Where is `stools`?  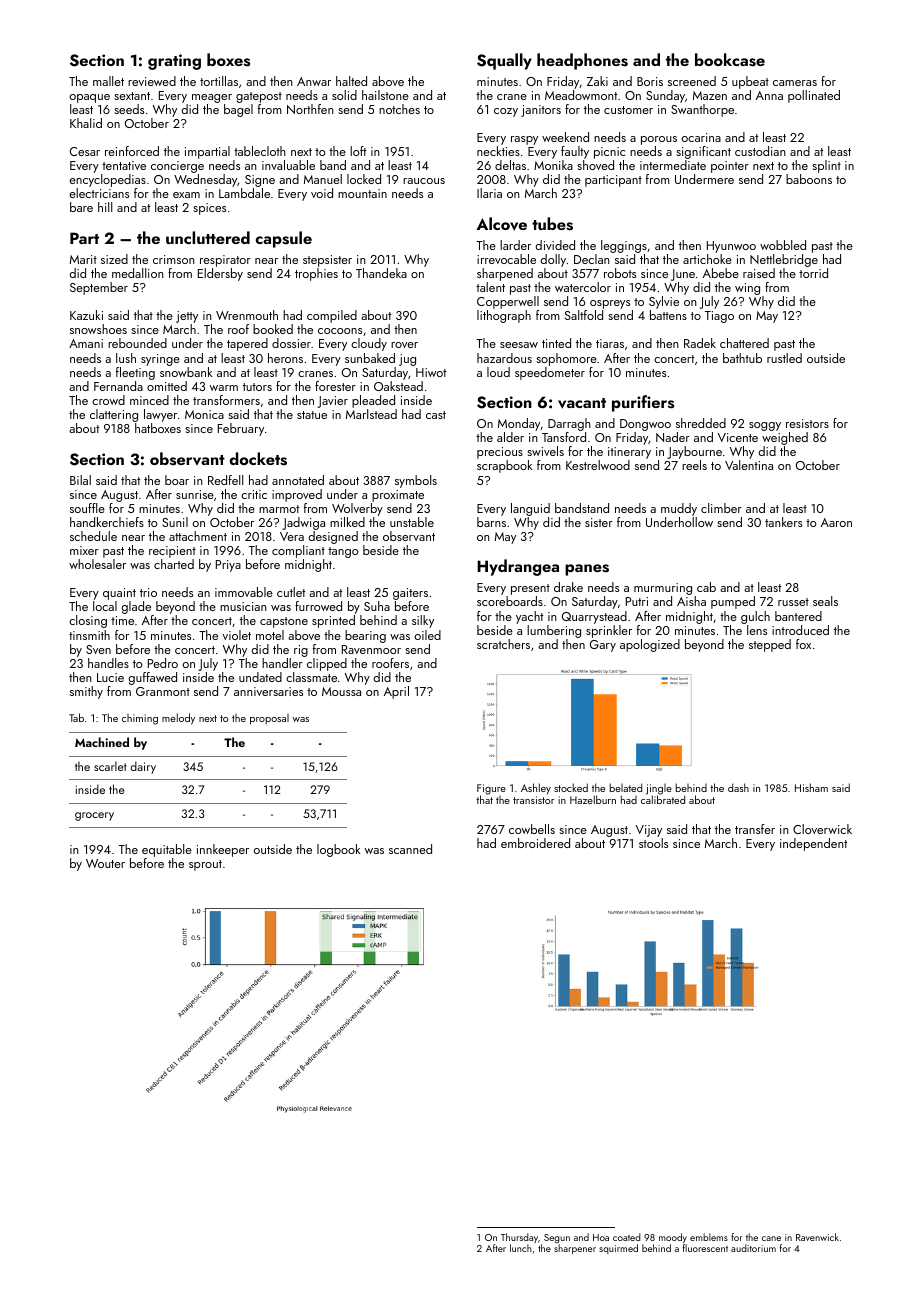 stools is located at coordinates (653, 843).
